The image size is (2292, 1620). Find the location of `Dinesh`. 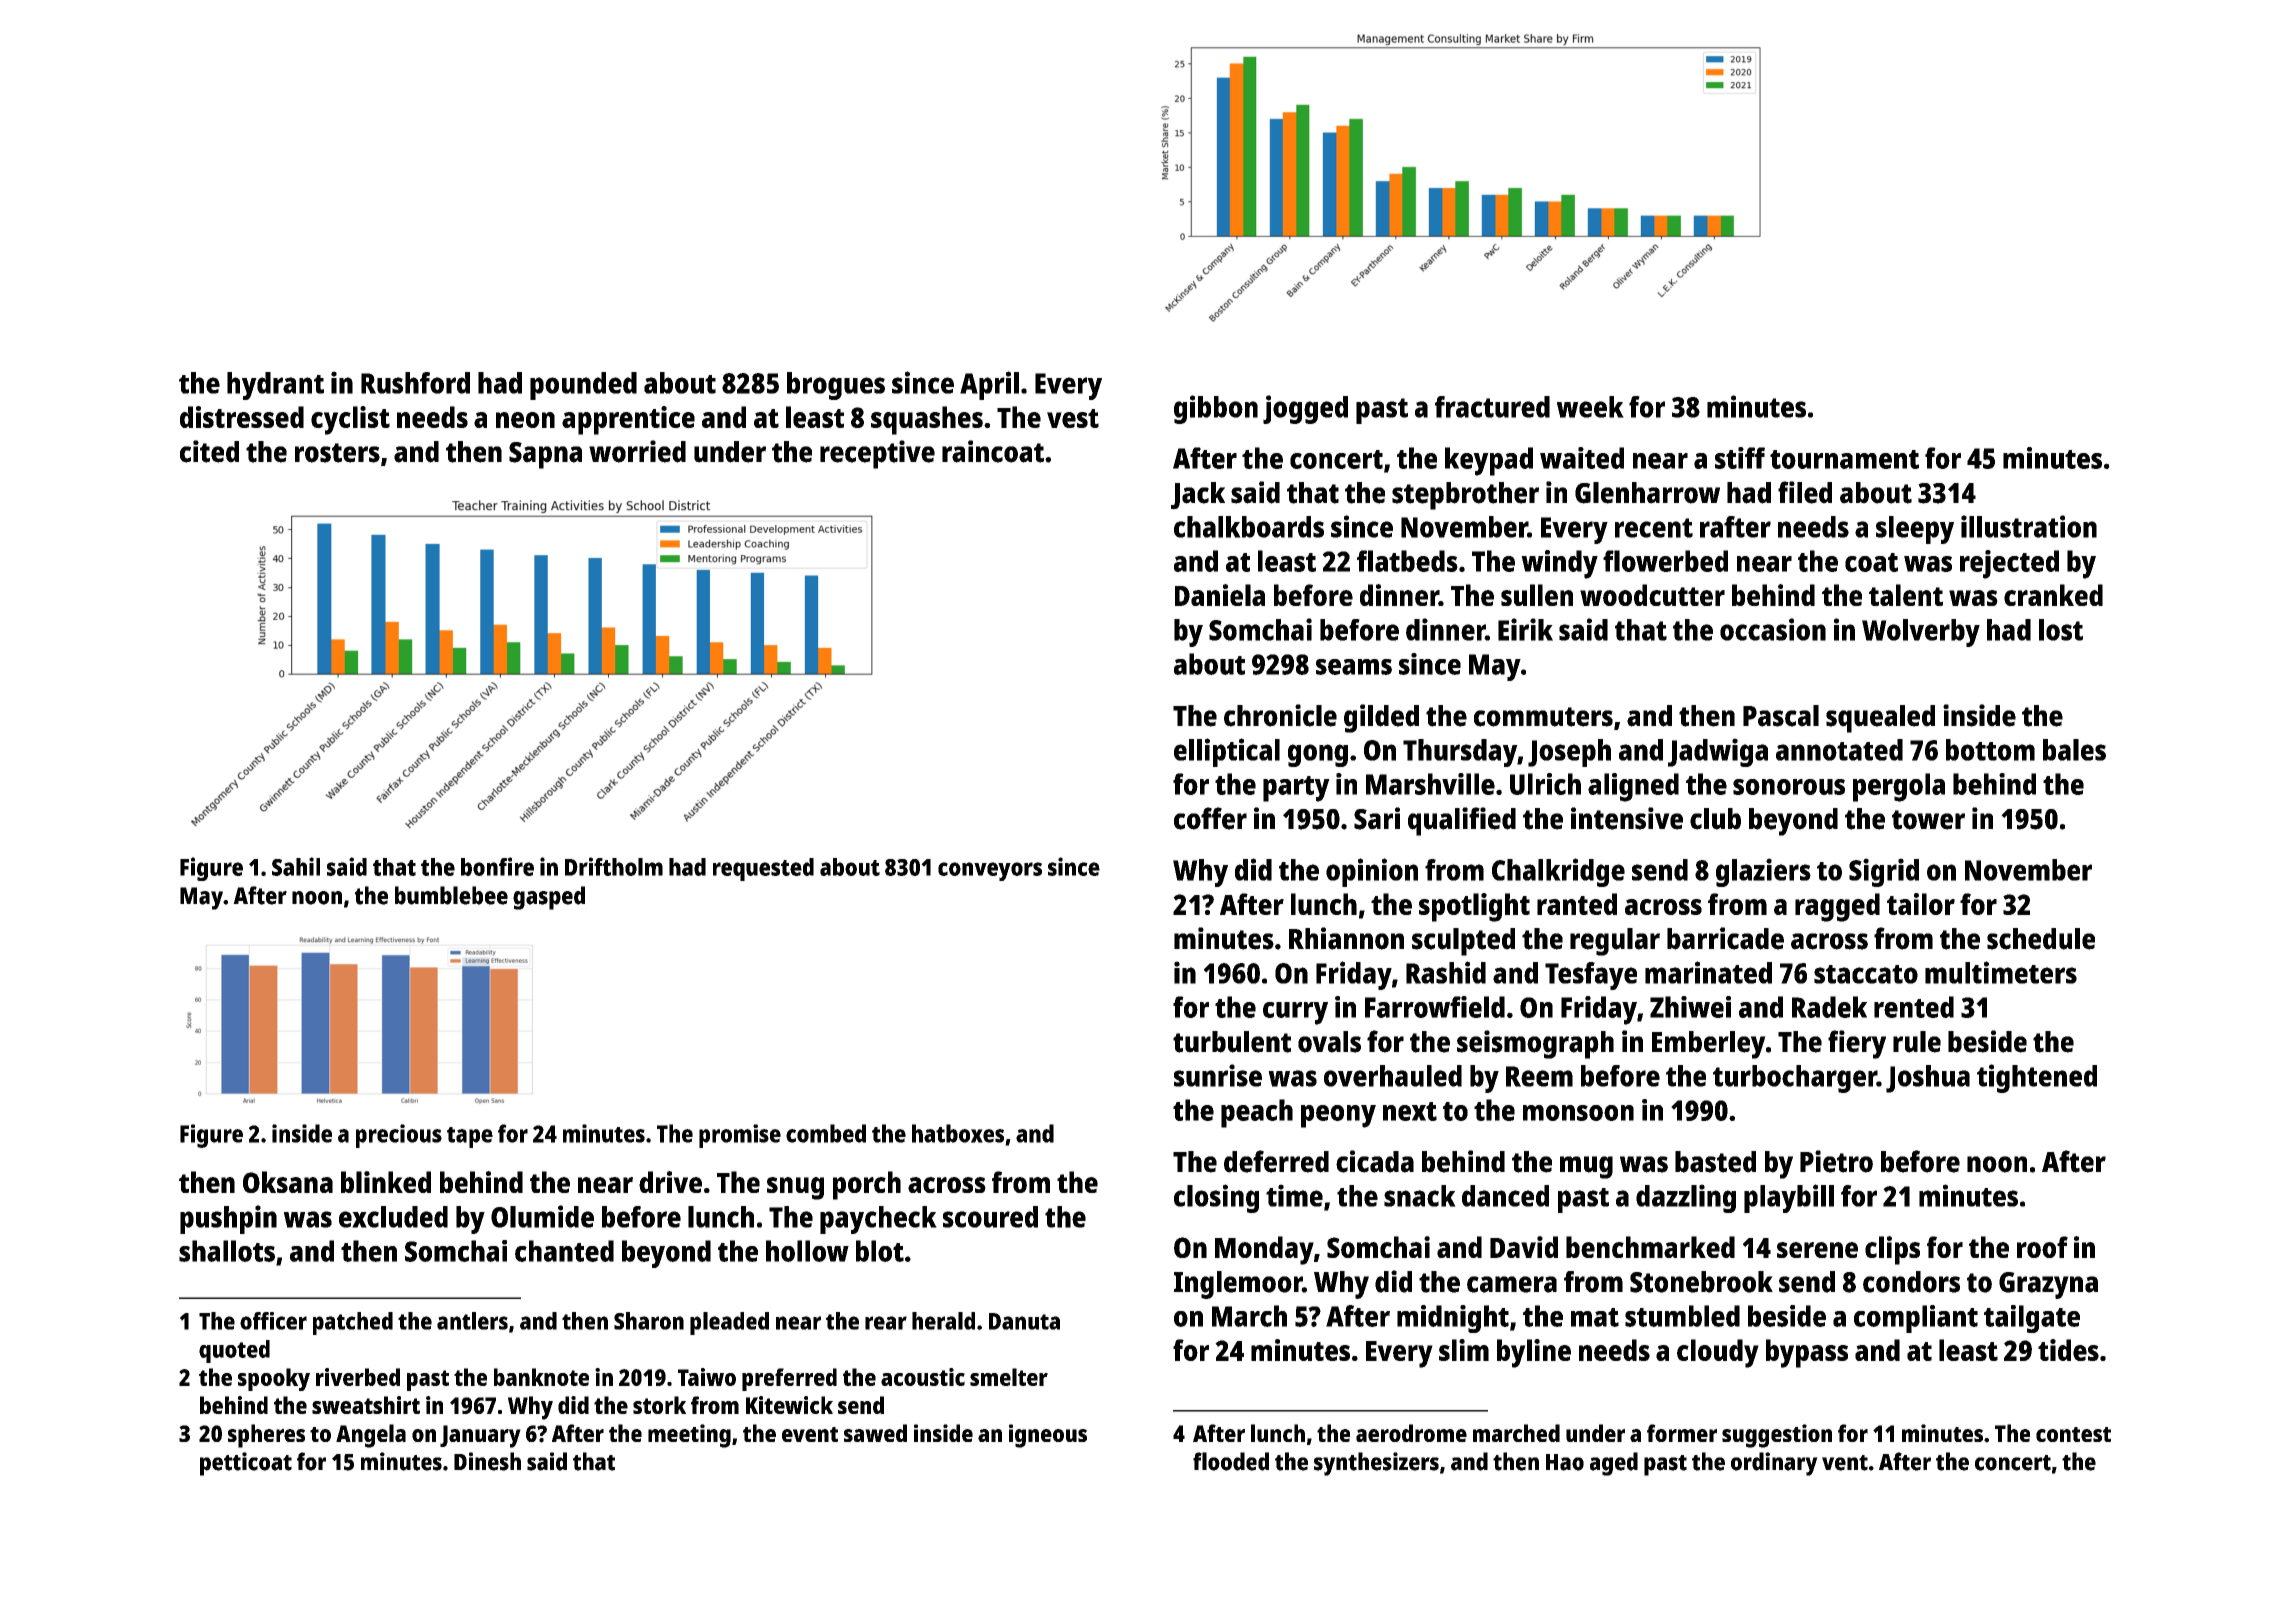

Dinesh is located at coordinates (487, 1461).
